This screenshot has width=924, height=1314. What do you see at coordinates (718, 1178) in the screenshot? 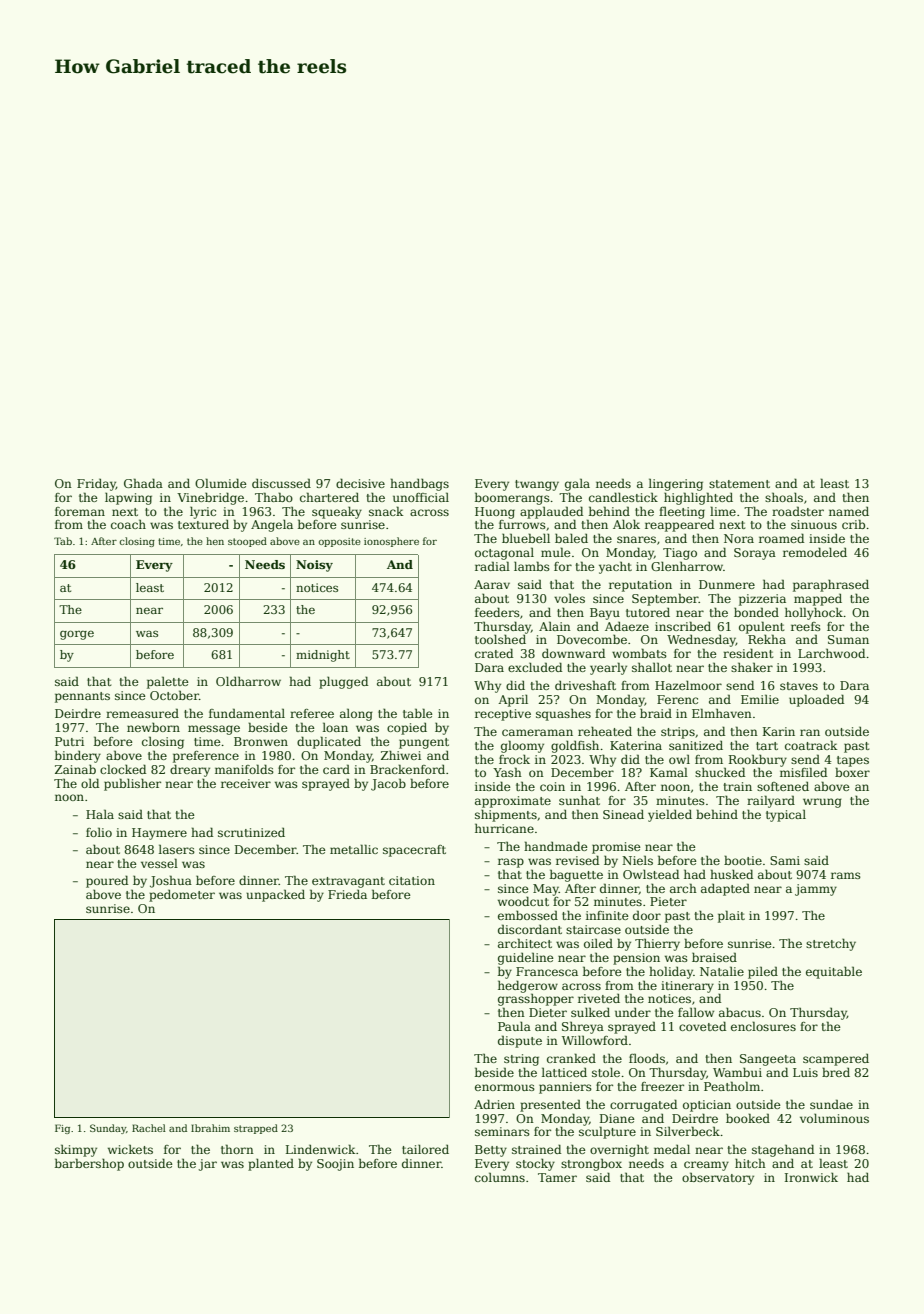
I see `observatory` at bounding box center [718, 1178].
